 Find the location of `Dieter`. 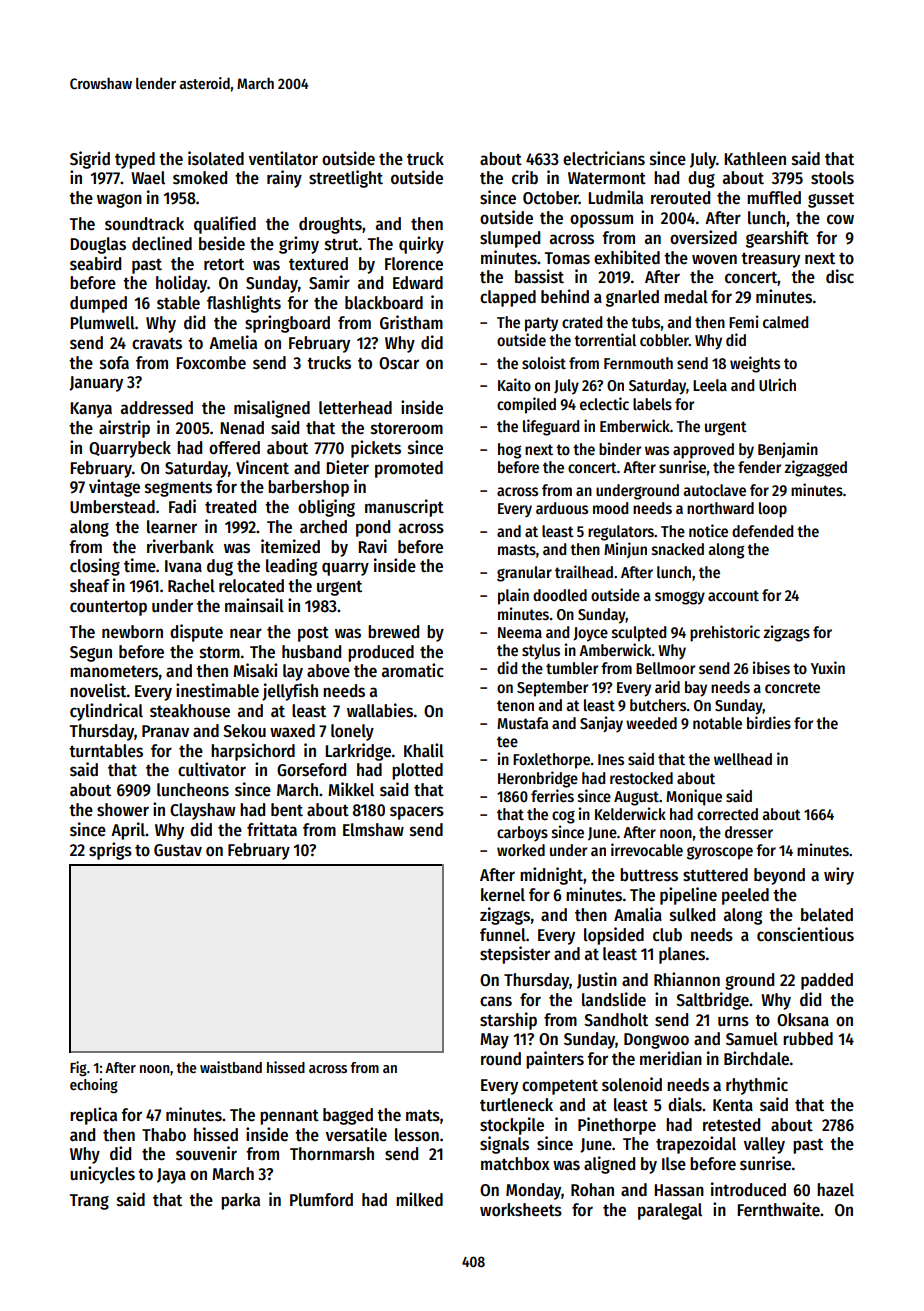

Dieter is located at coordinates (347, 467).
